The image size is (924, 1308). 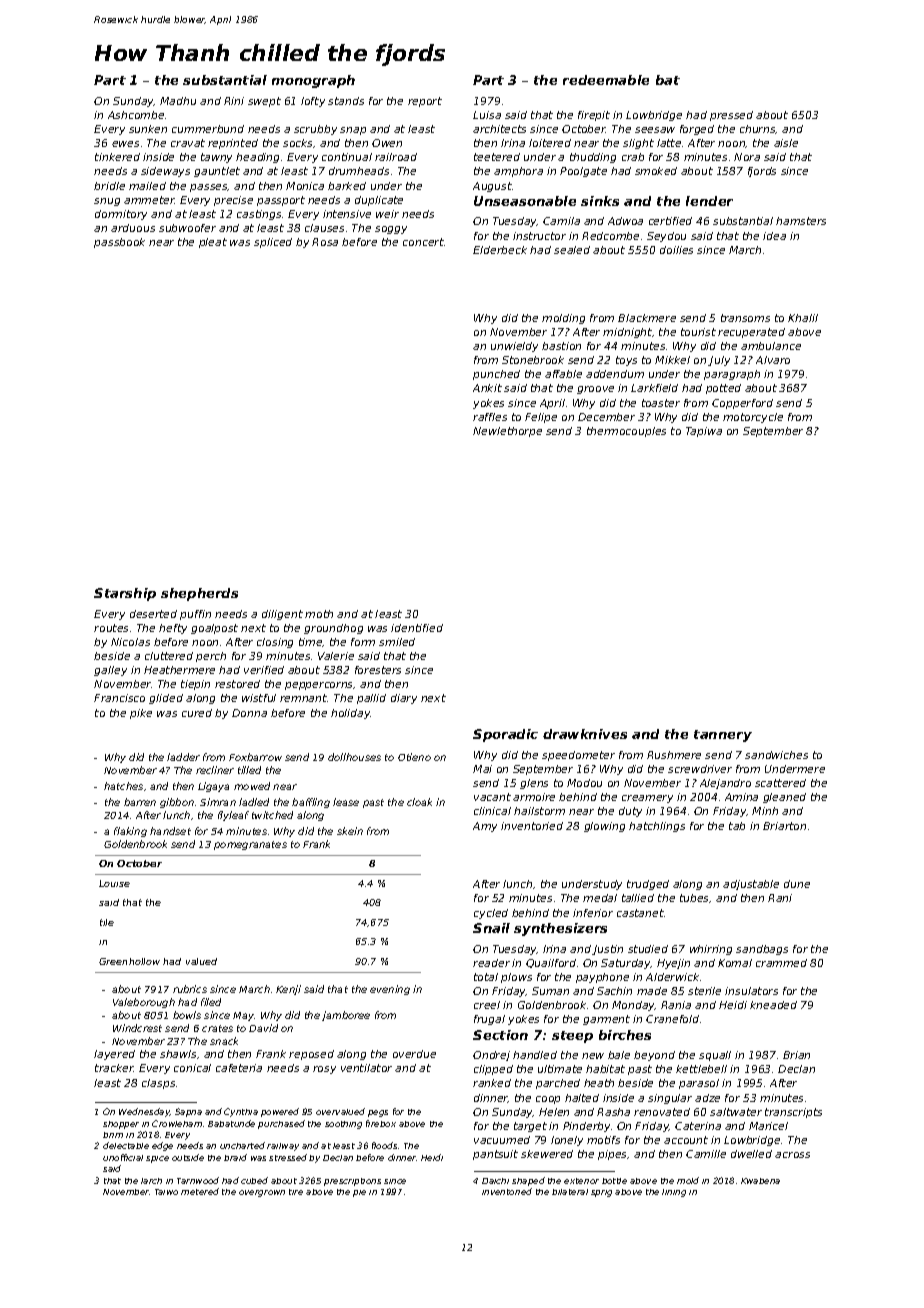 I want to click on tannery, so click(x=723, y=736).
